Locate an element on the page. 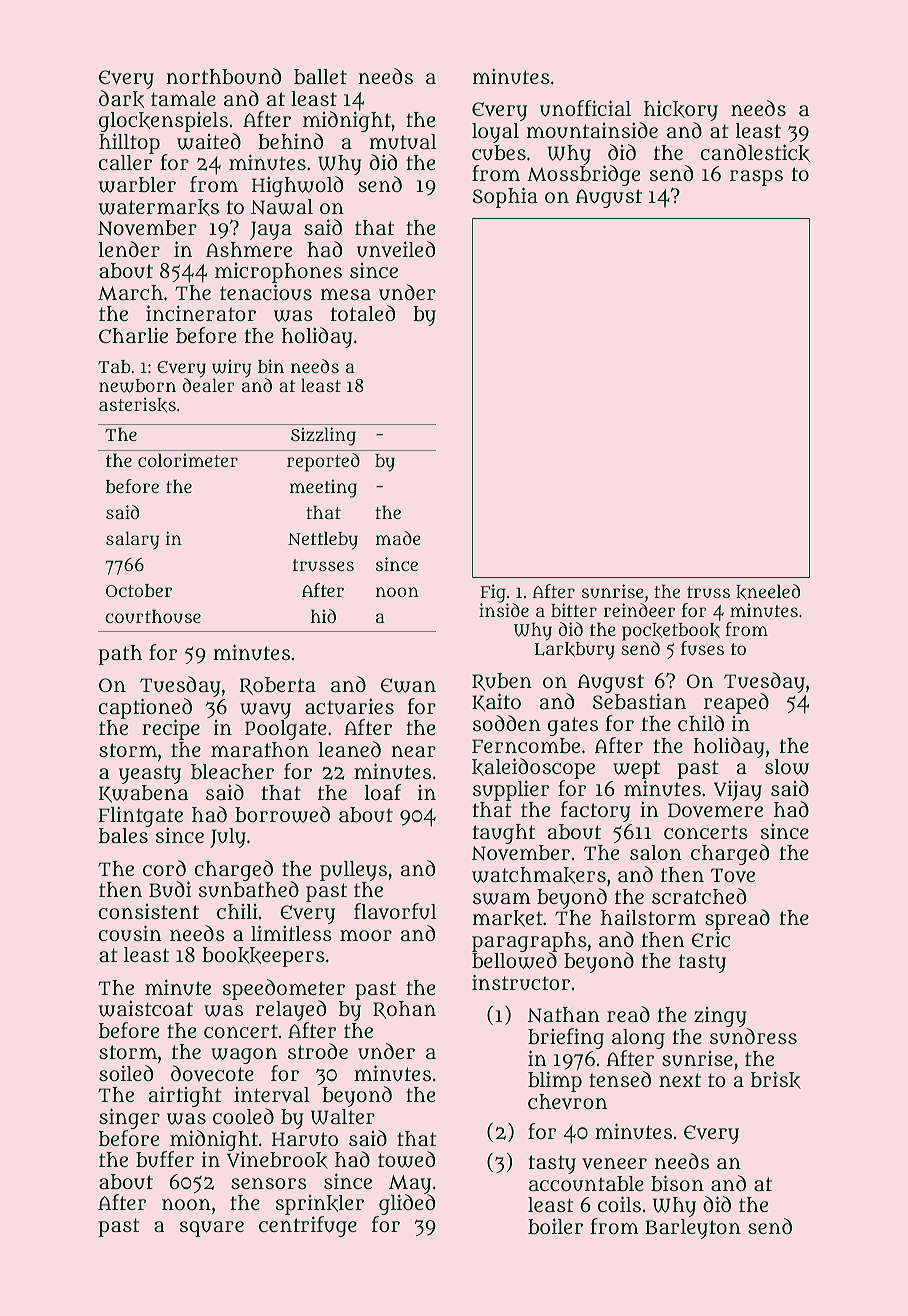 The height and width of the page is (1316, 908). captioned is located at coordinates (145, 709).
